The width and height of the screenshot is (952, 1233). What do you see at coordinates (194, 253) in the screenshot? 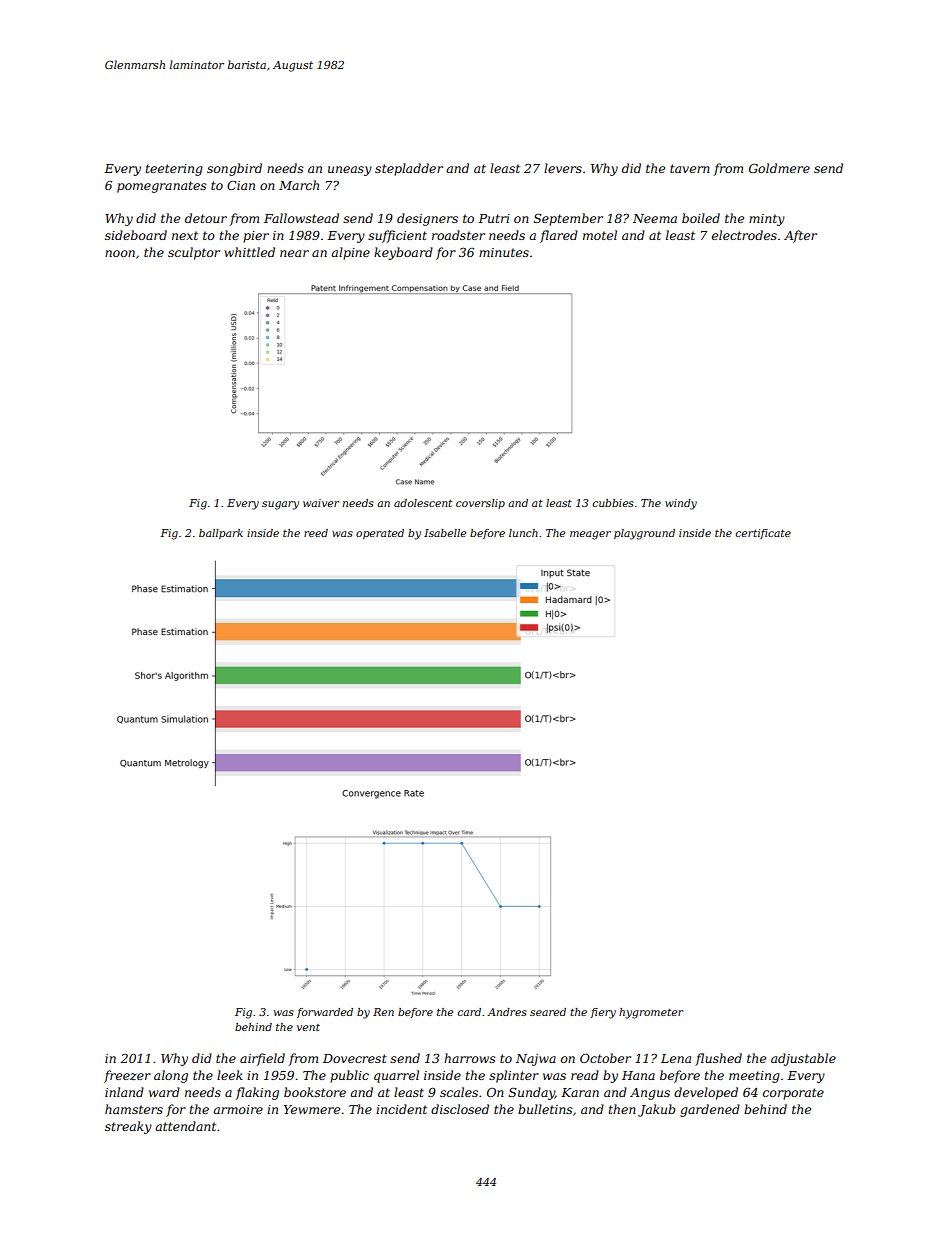
I see `sculptor` at bounding box center [194, 253].
